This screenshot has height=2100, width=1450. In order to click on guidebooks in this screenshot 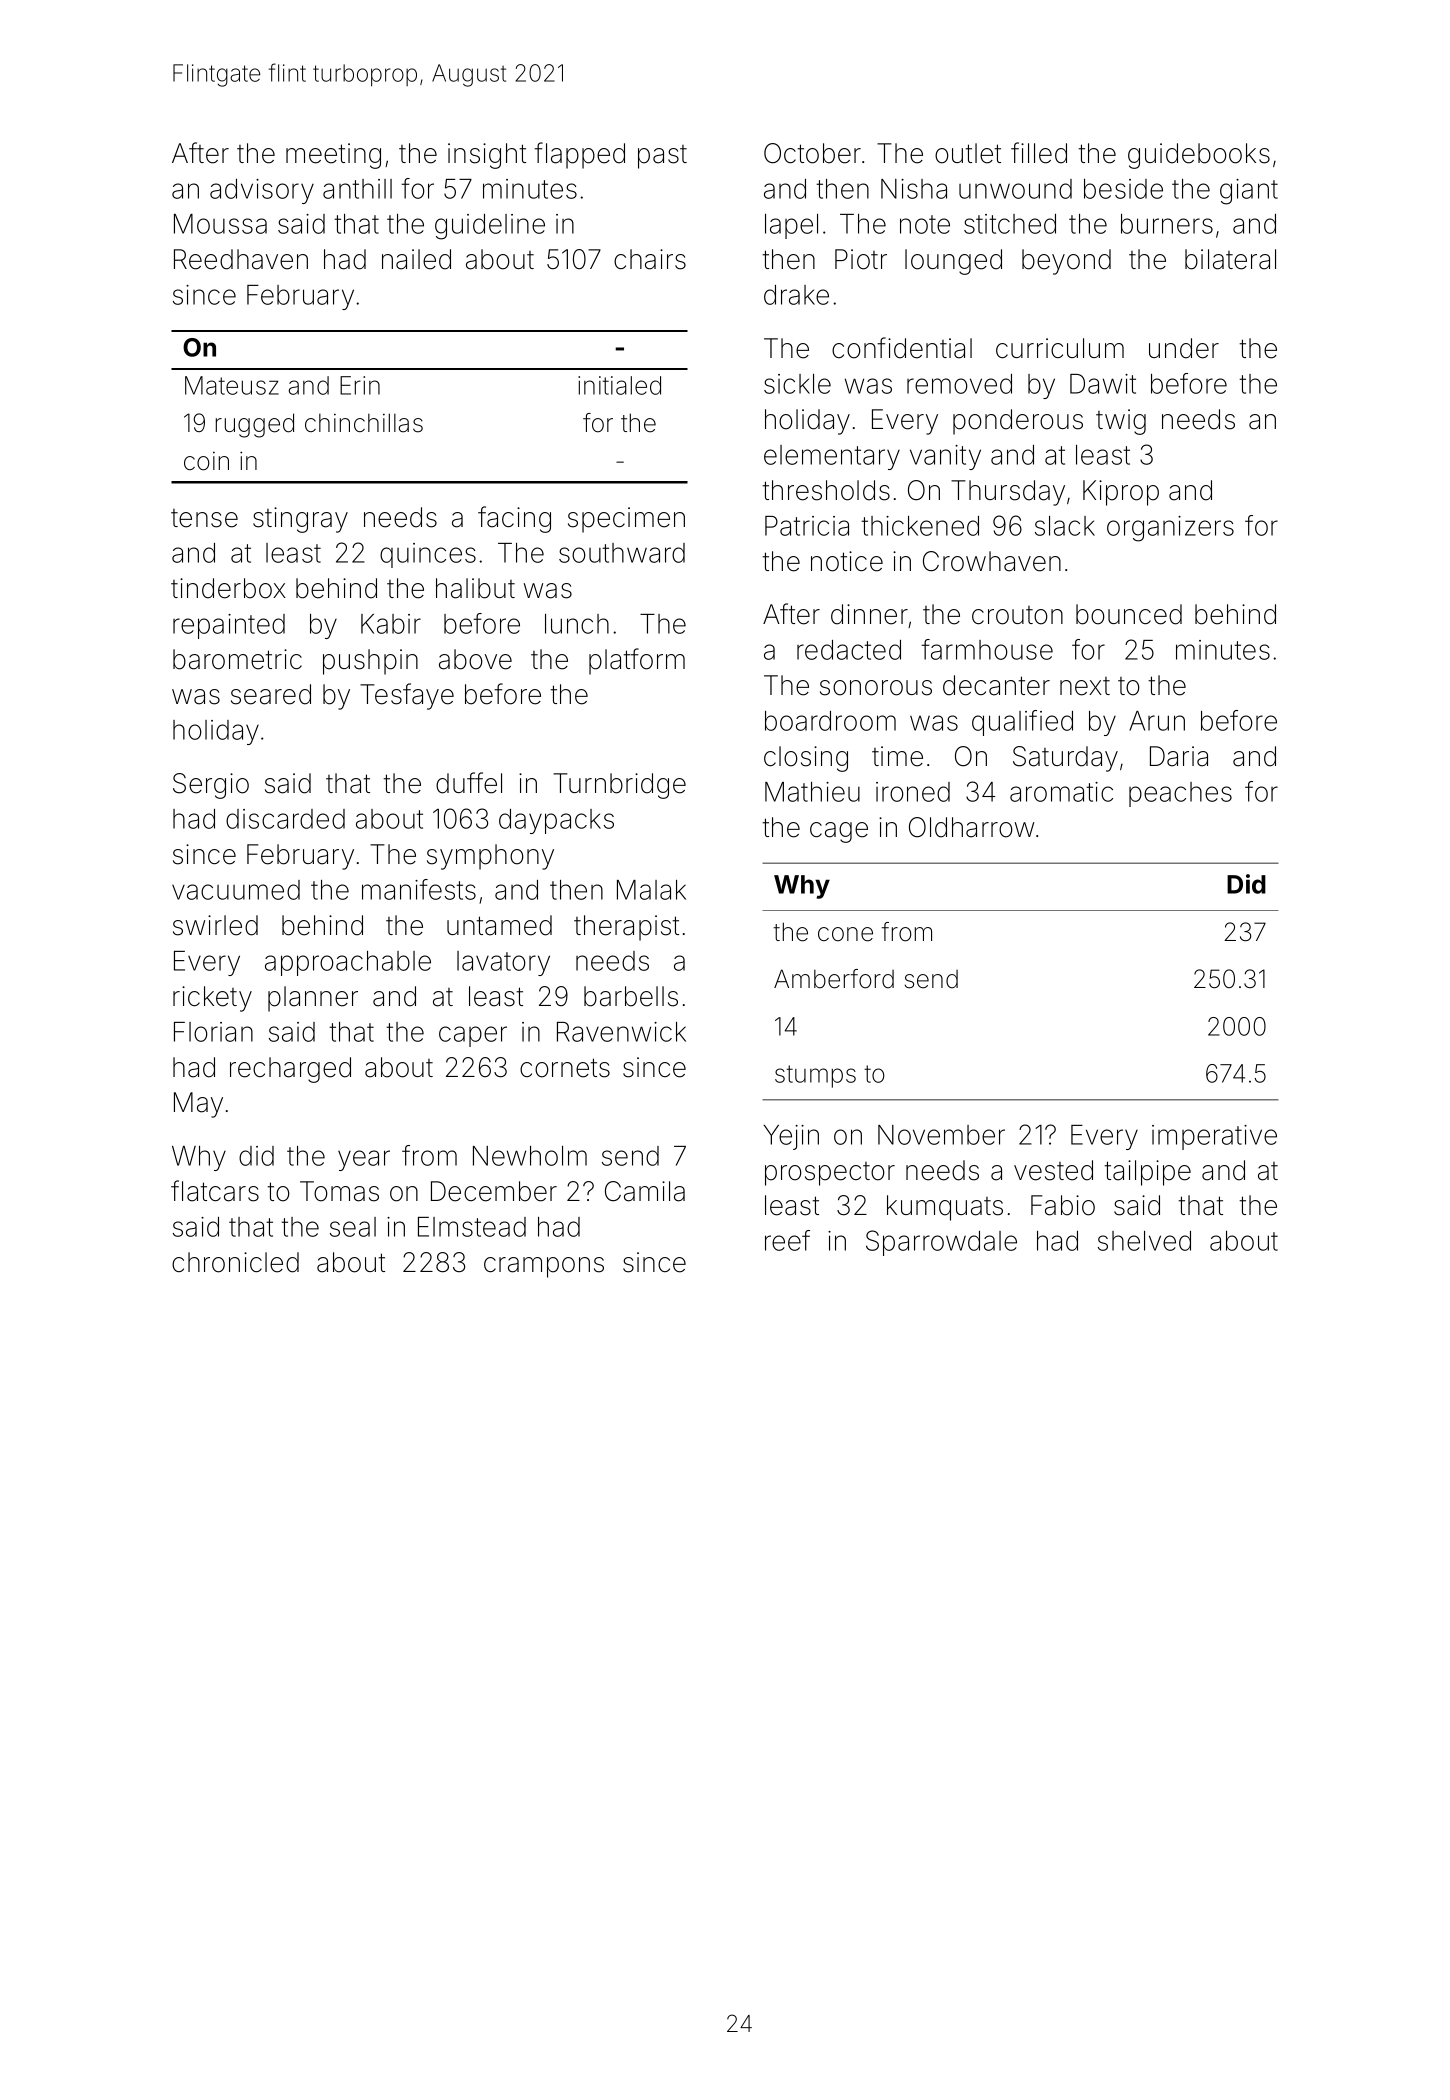, I will do `click(1199, 156)`.
